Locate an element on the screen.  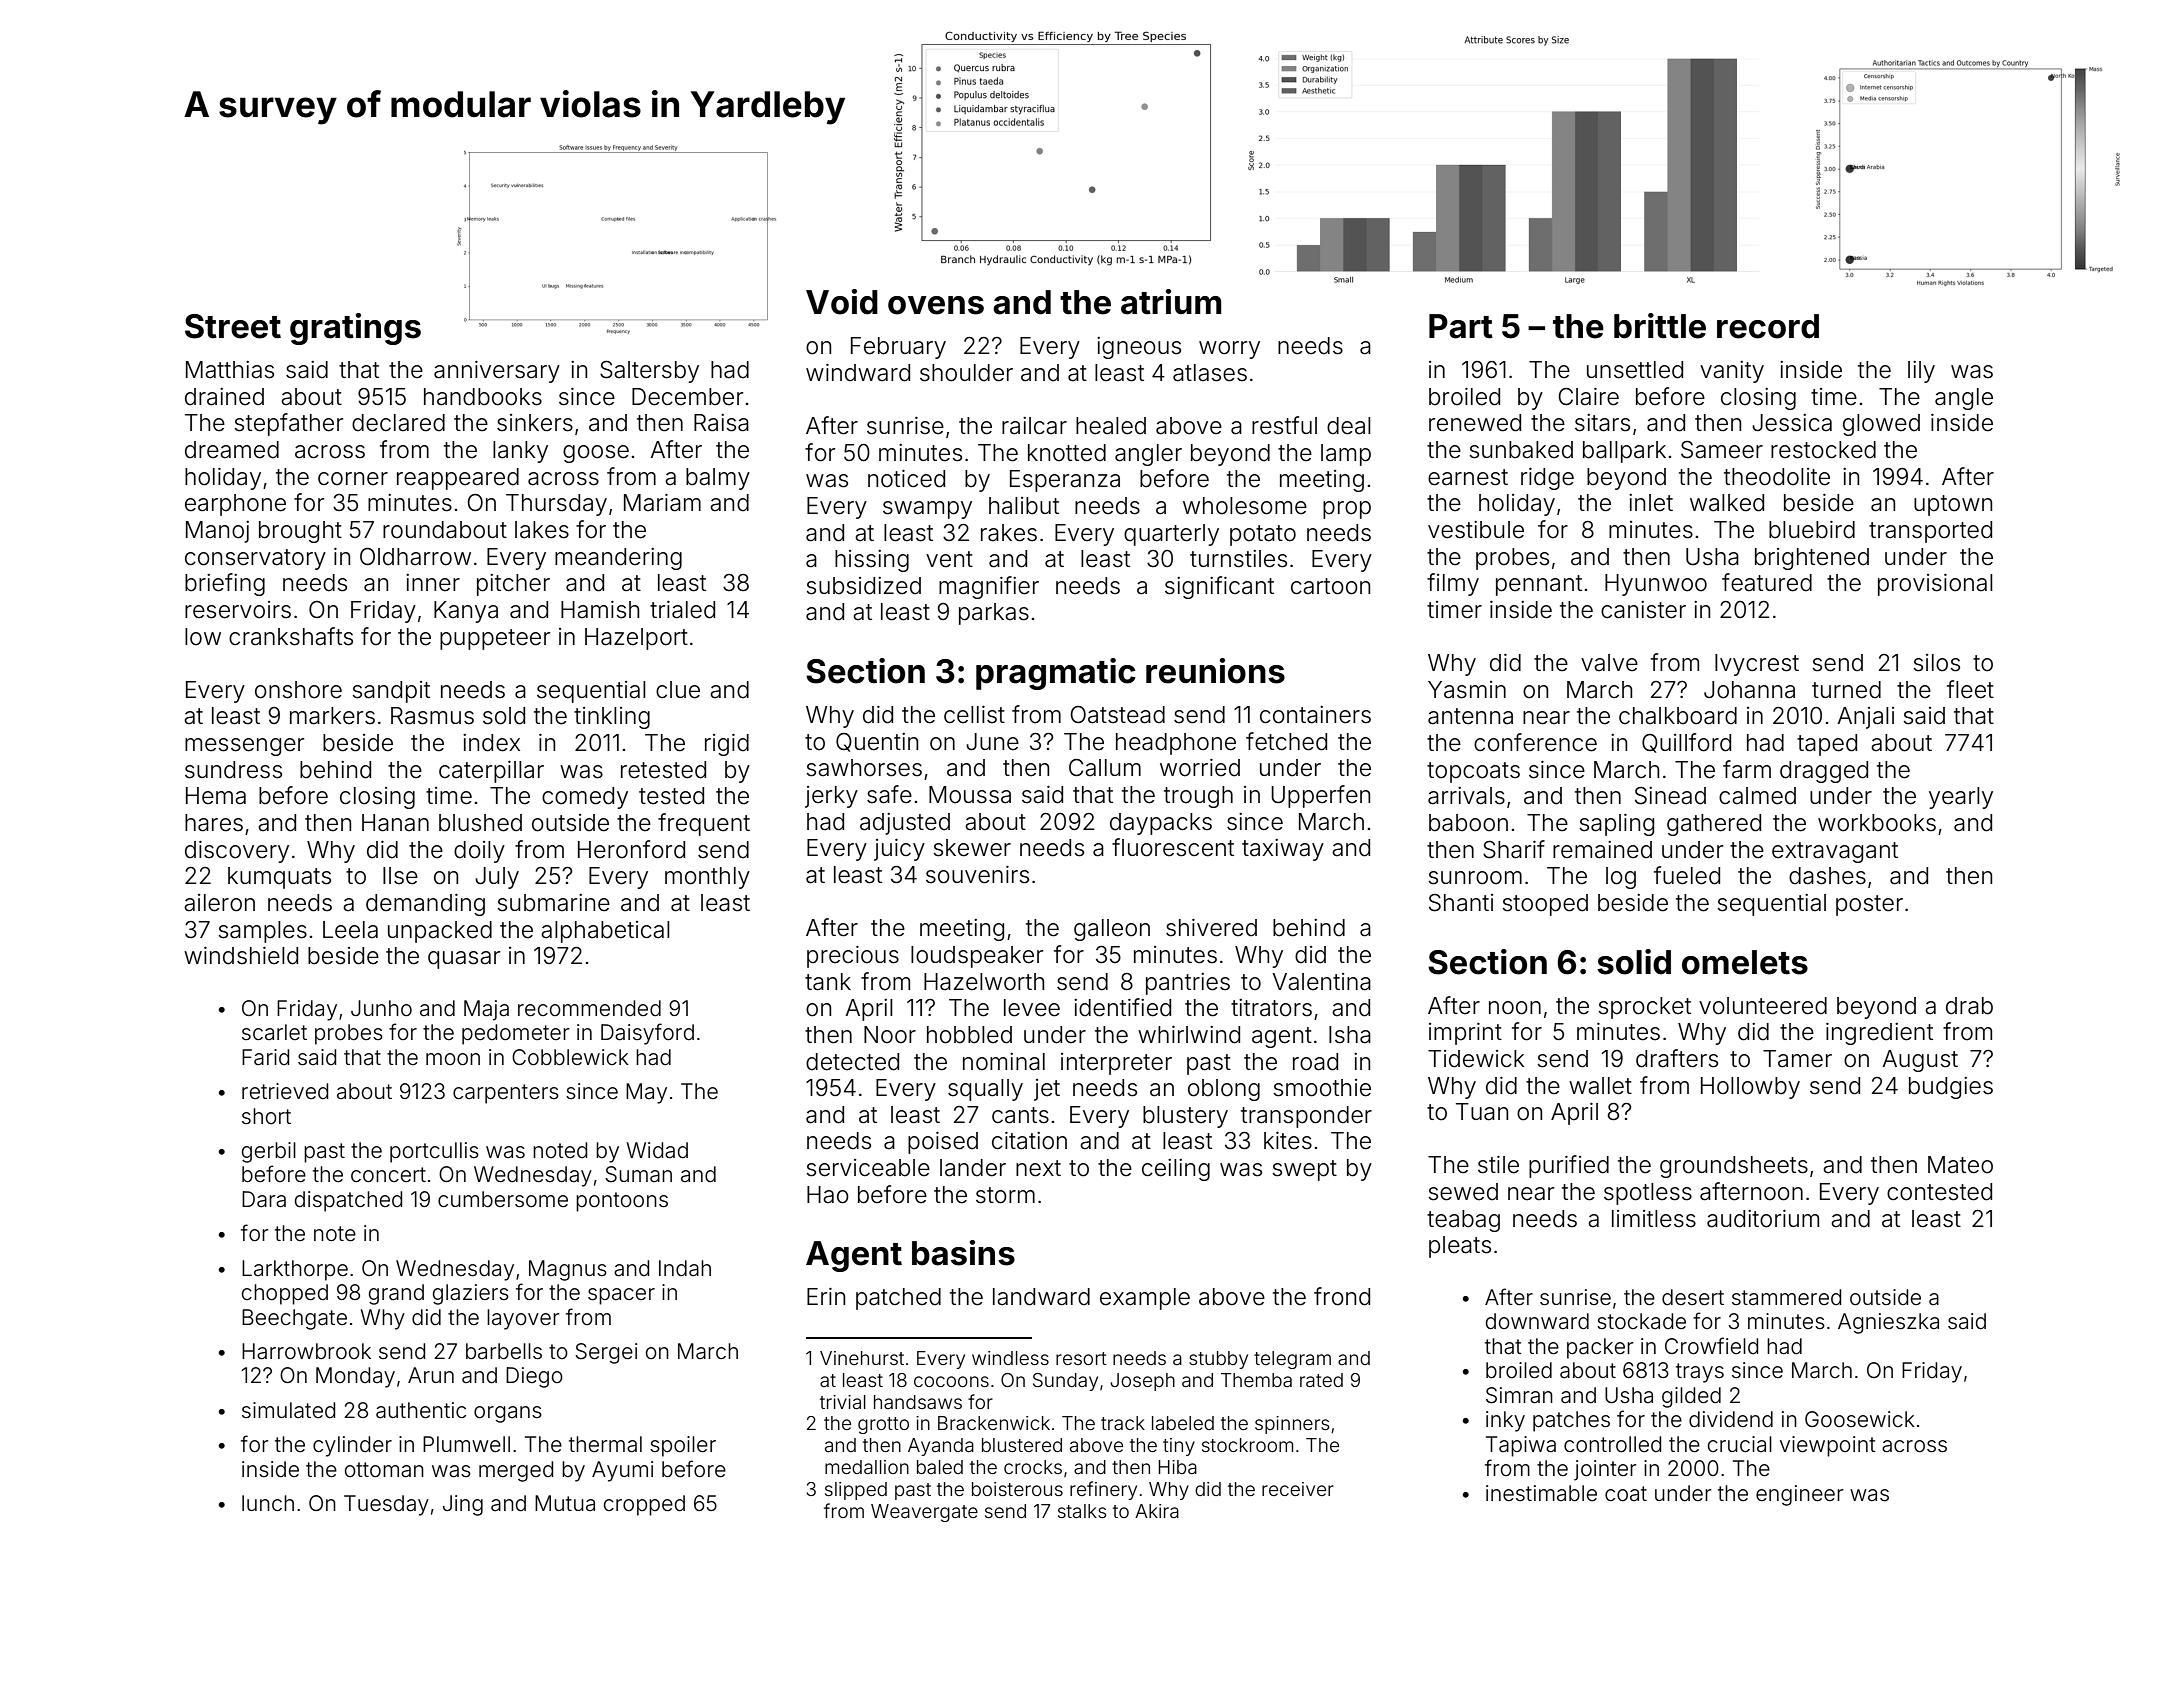
budgies is located at coordinates (1951, 1088).
